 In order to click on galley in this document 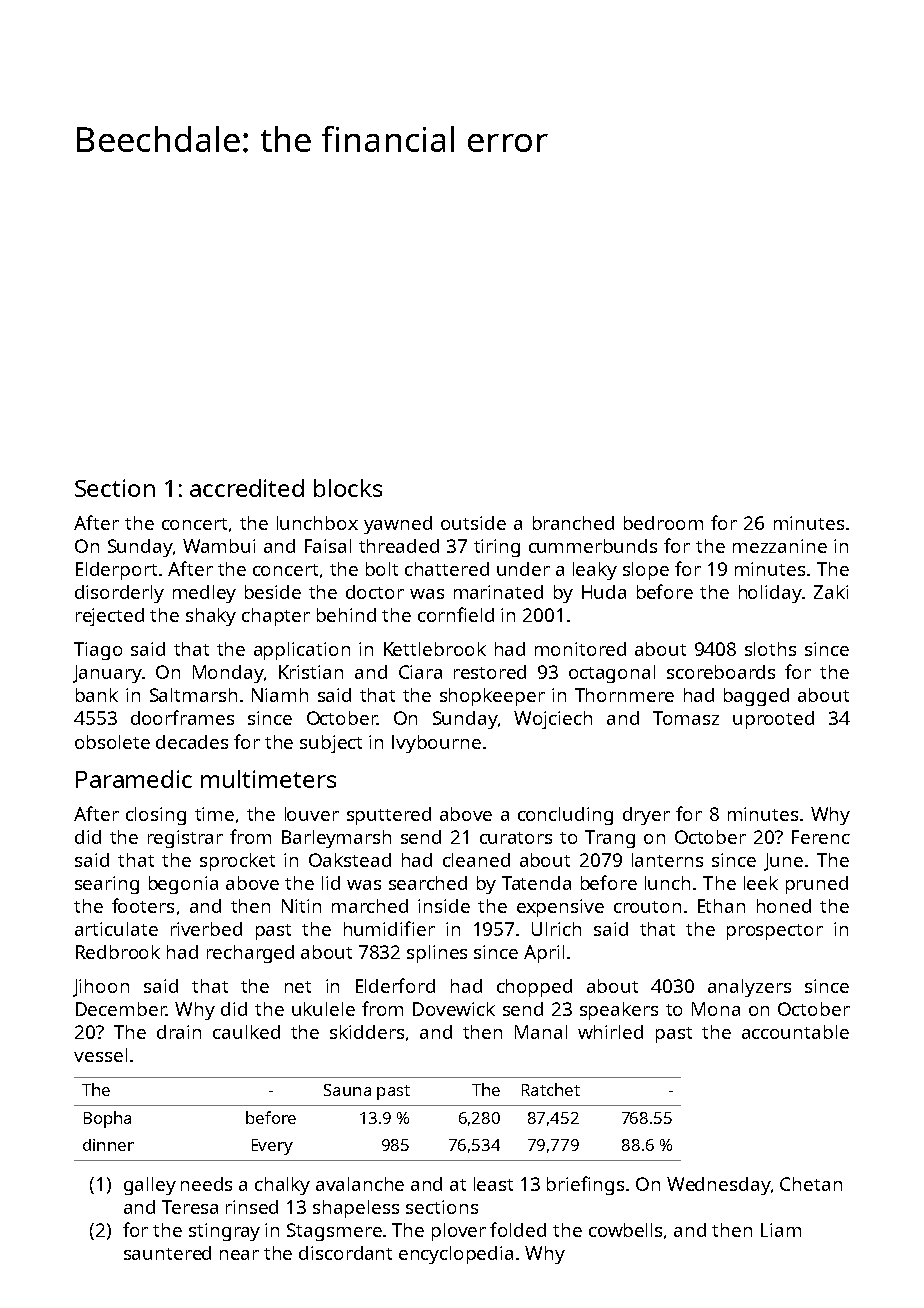, I will do `click(150, 1186)`.
